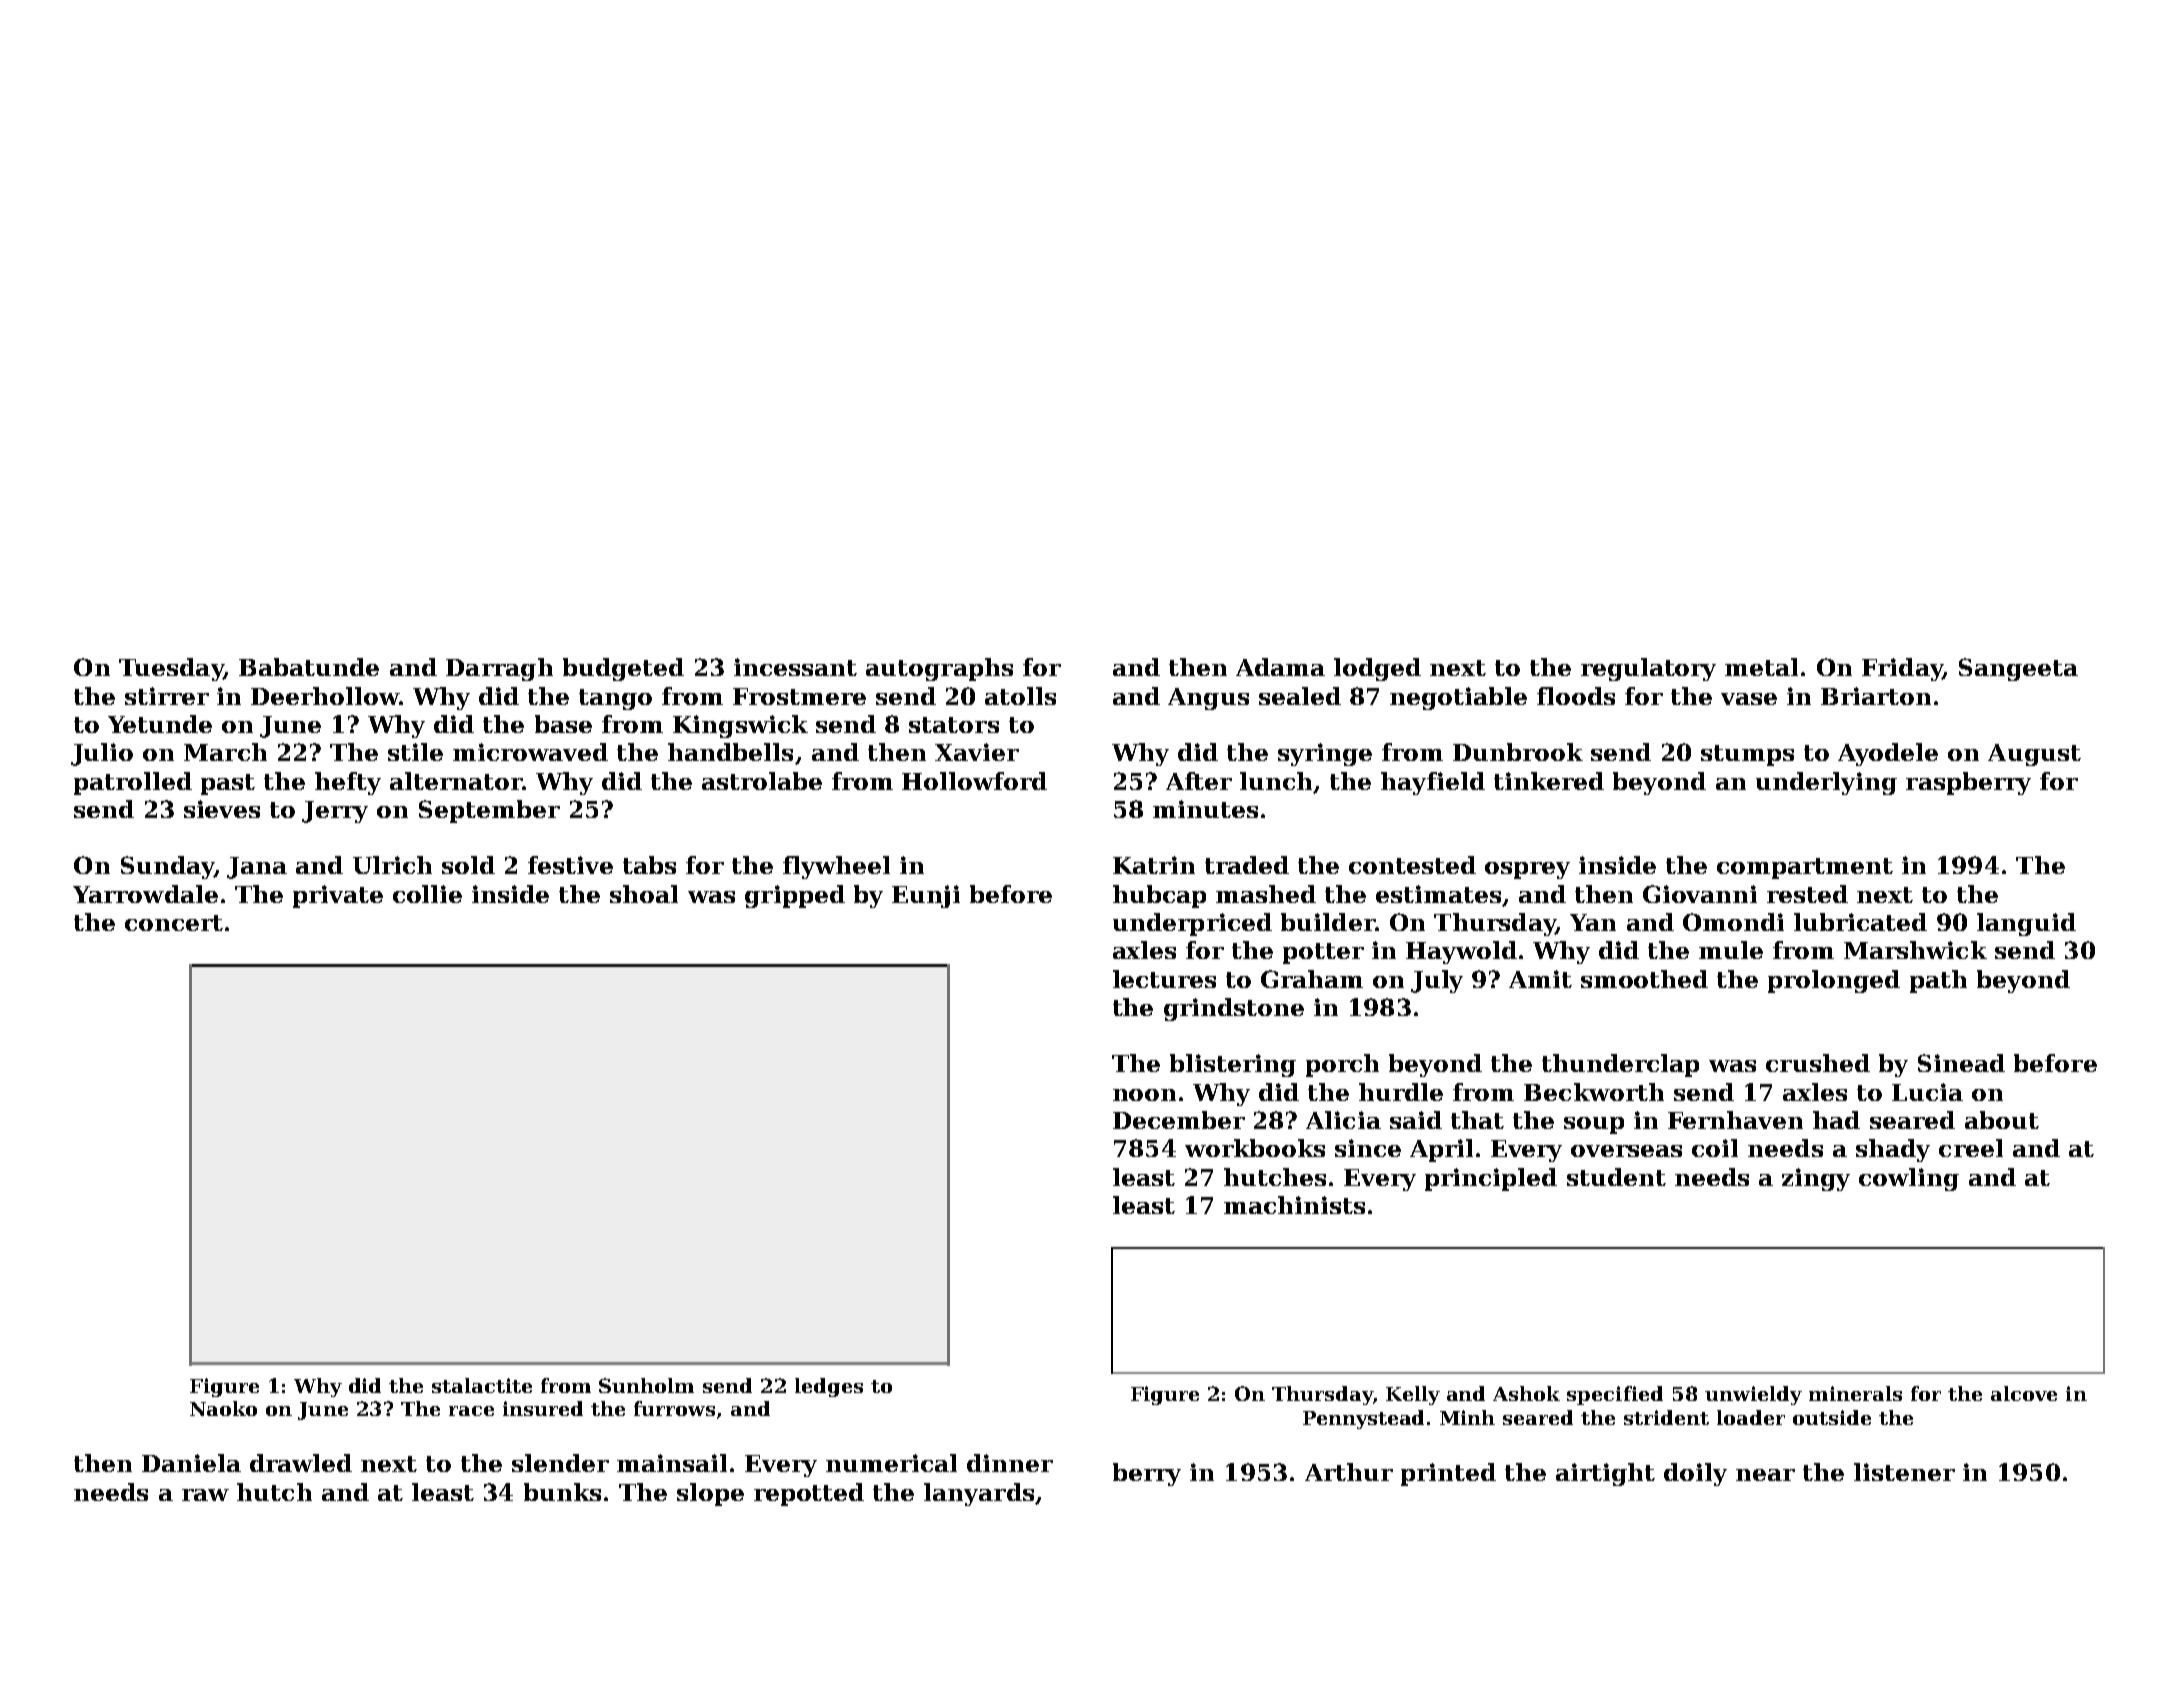 The width and height of the screenshot is (2178, 1683). Describe the element at coordinates (1294, 1205) in the screenshot. I see `machinists` at that location.
